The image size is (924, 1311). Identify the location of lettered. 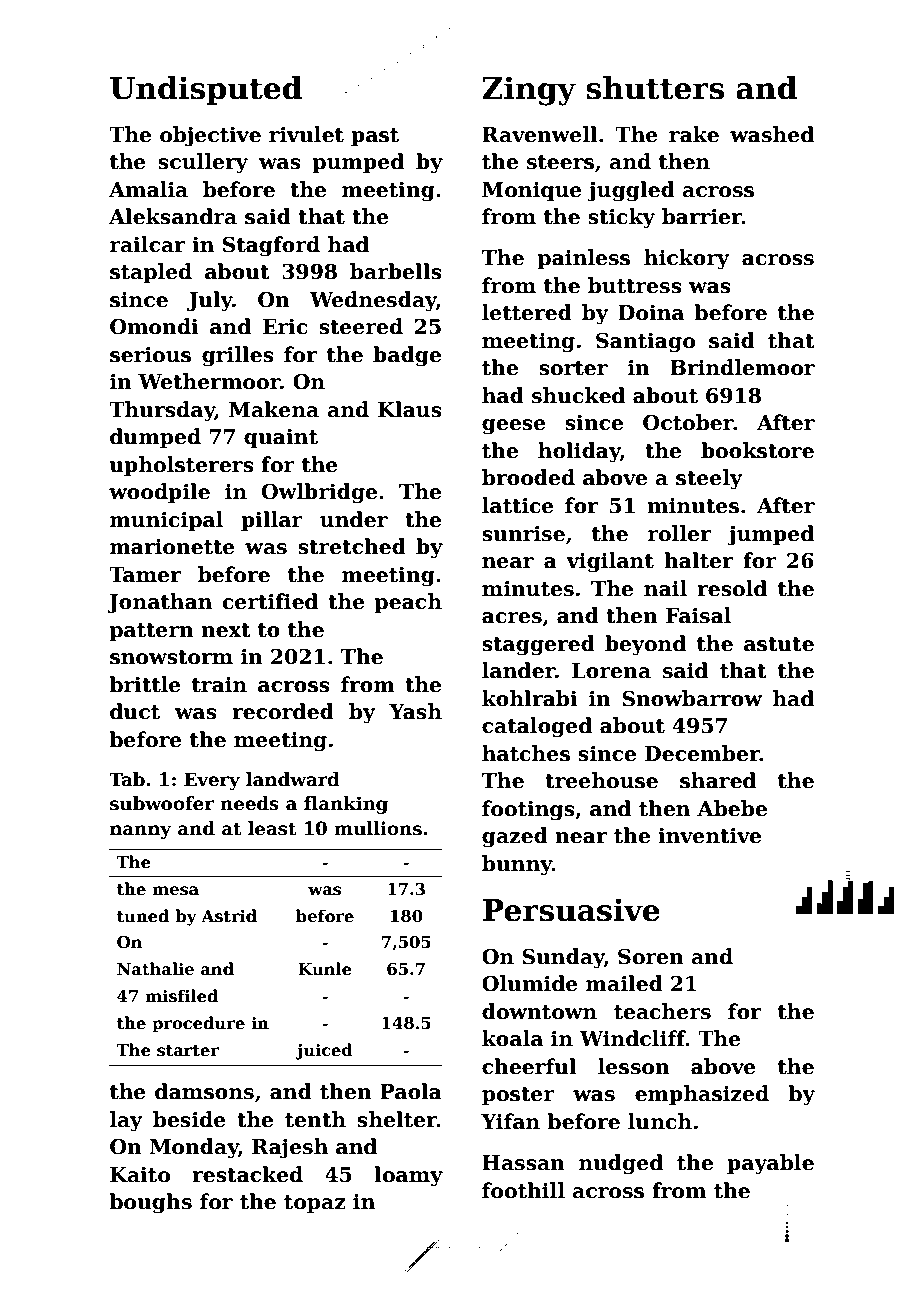
(527, 312).
